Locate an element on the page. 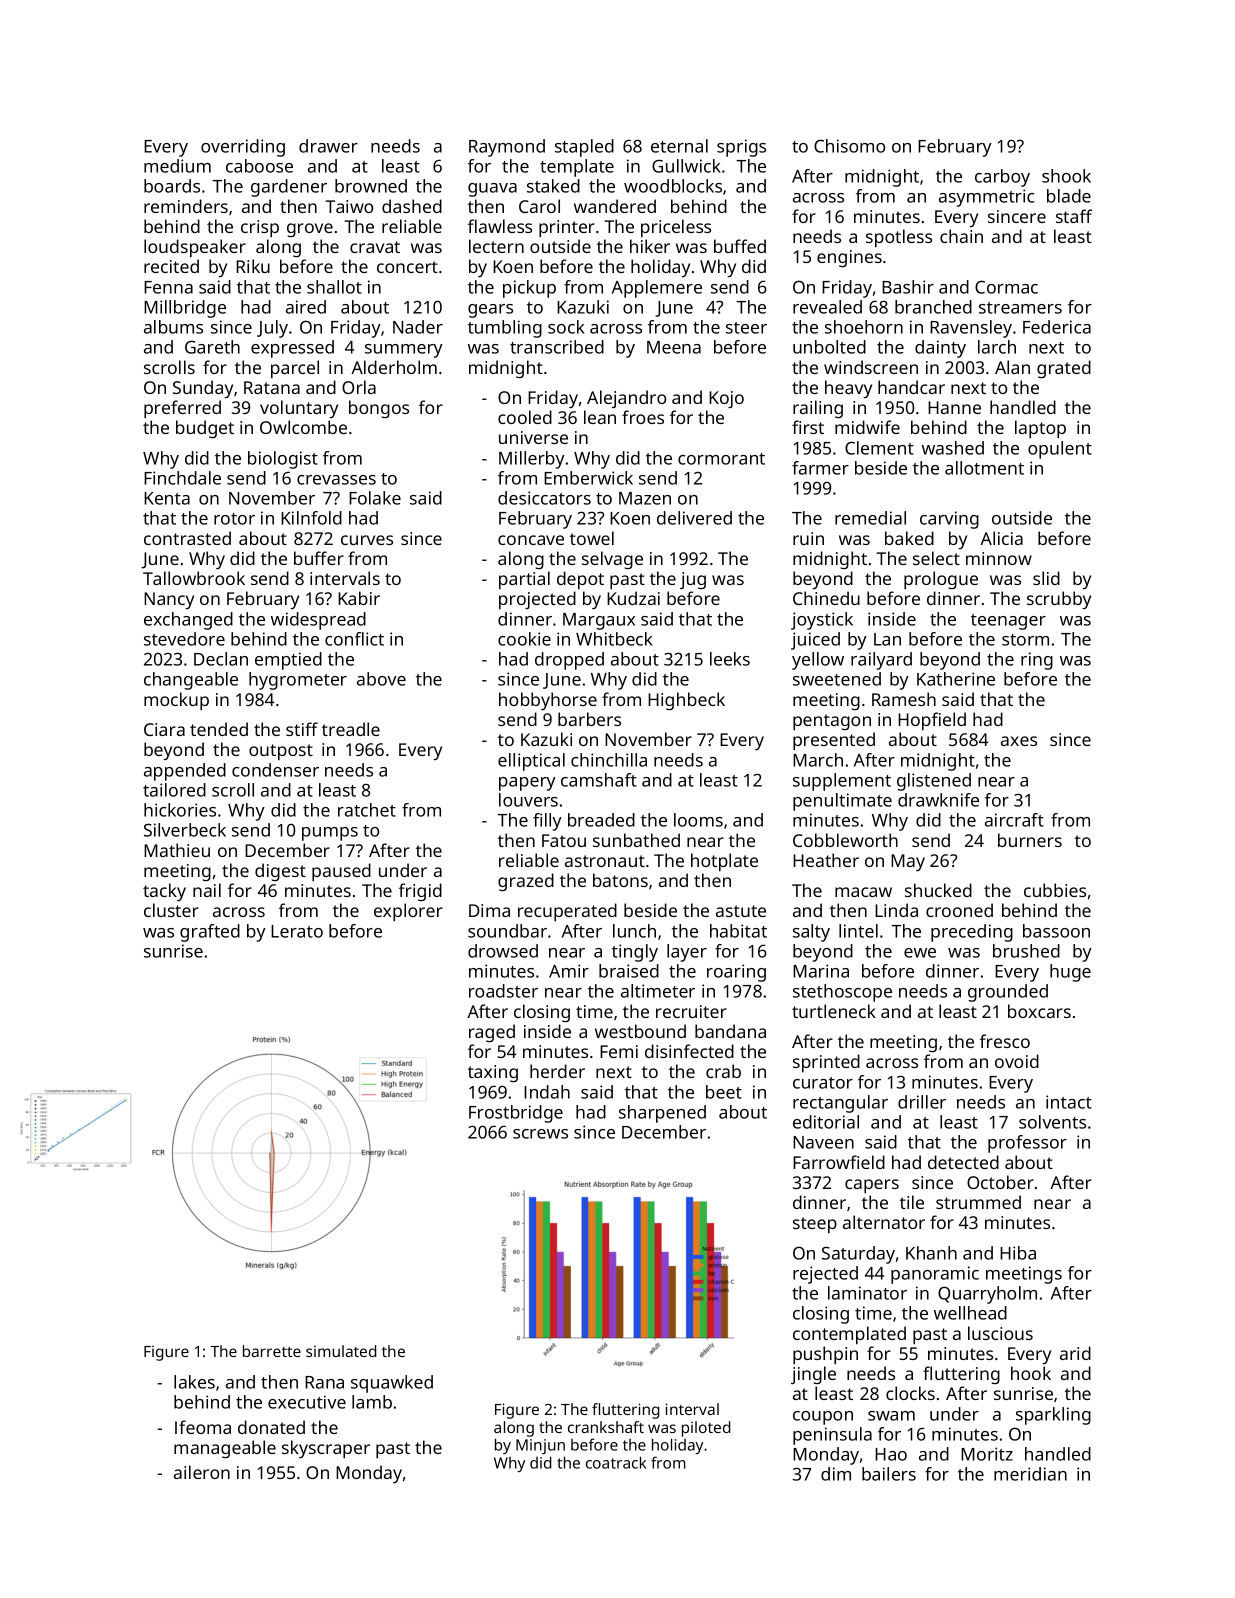  barrette is located at coordinates (272, 1351).
